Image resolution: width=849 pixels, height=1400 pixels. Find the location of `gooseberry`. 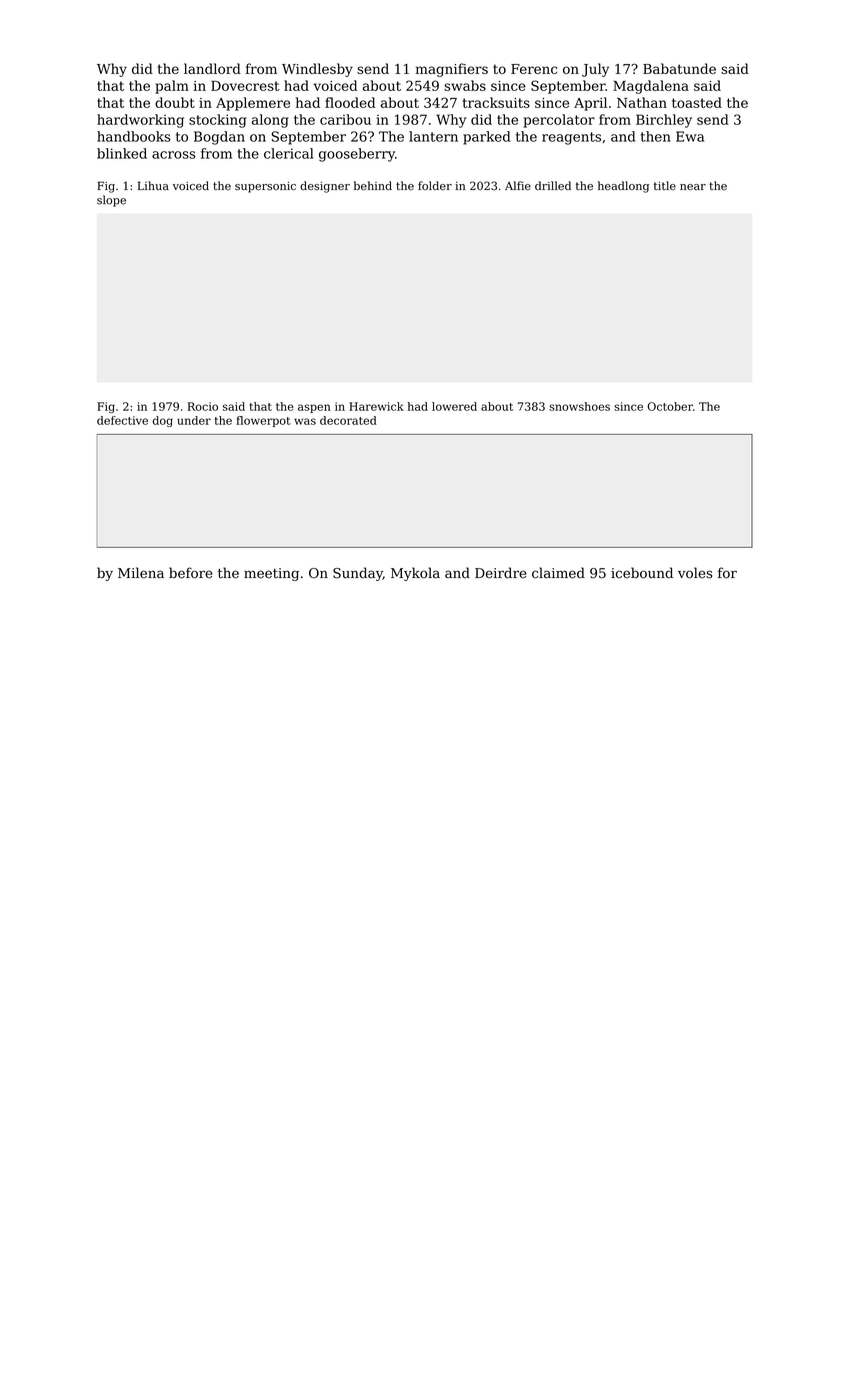

gooseberry is located at coordinates (357, 155).
